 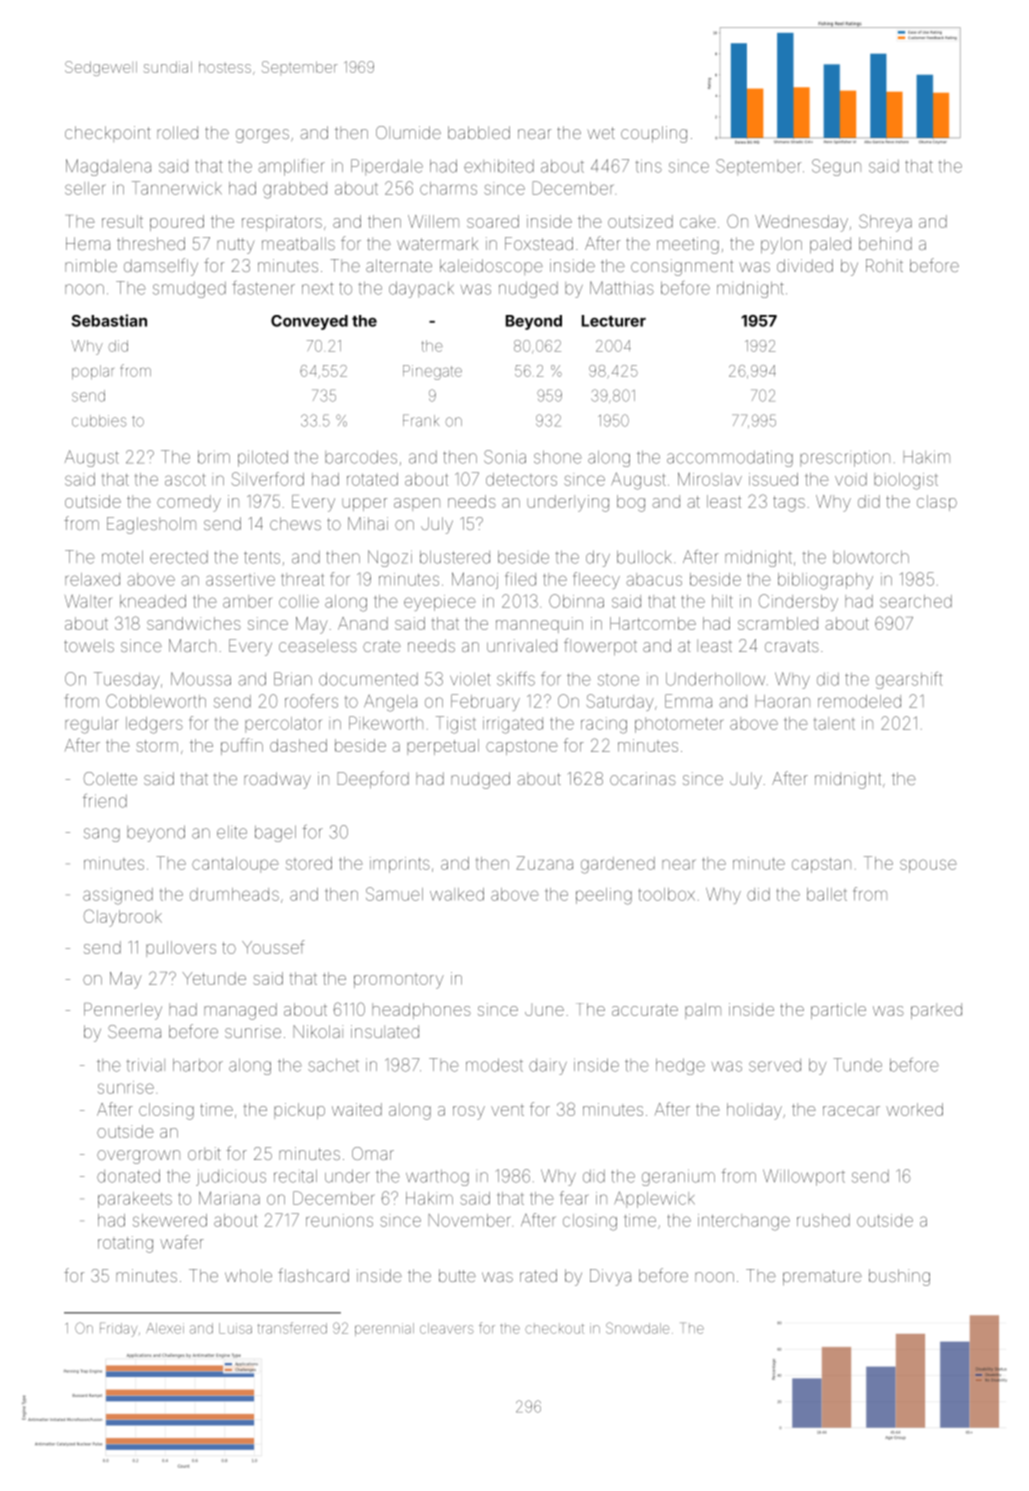 What do you see at coordinates (457, 1275) in the screenshot?
I see `butte` at bounding box center [457, 1275].
